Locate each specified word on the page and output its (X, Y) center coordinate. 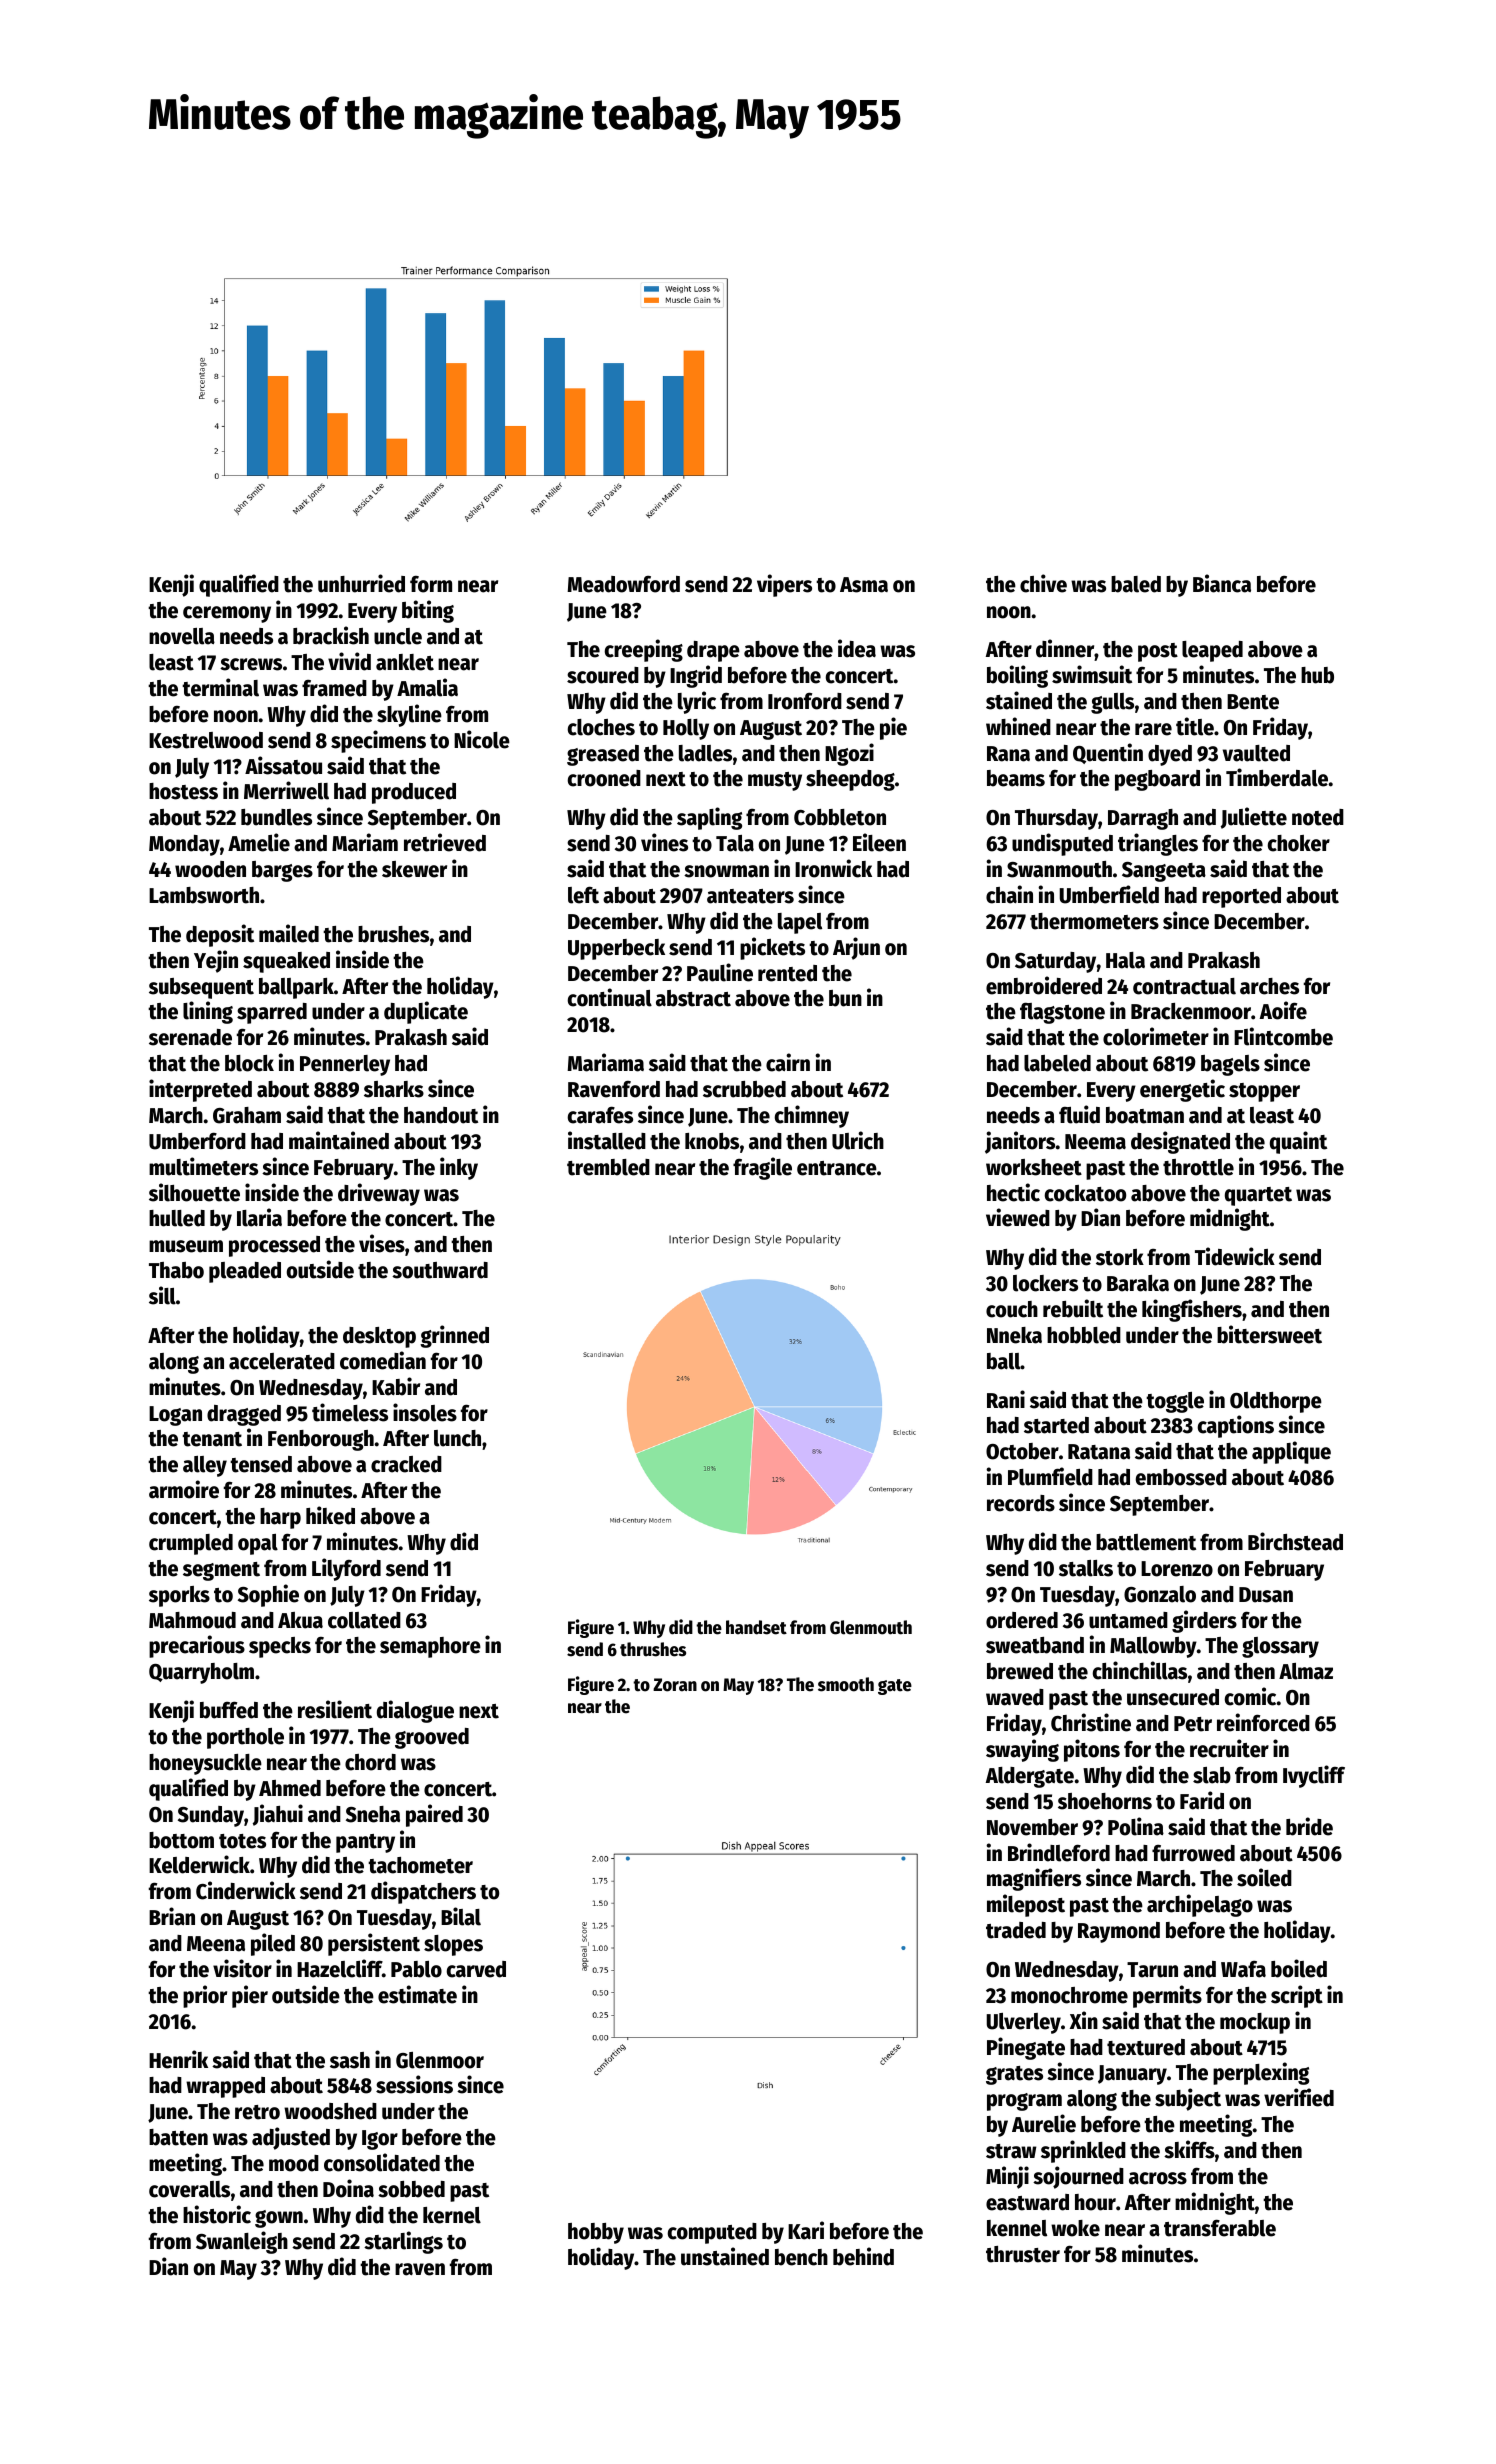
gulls (1112, 703)
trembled (608, 1167)
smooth (846, 1684)
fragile (762, 1168)
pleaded (245, 1272)
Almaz (1306, 1671)
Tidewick (1235, 1256)
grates (1014, 2075)
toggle (1175, 1402)
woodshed (330, 2111)
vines (664, 842)
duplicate (426, 1012)
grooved (432, 1738)
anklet (405, 662)
